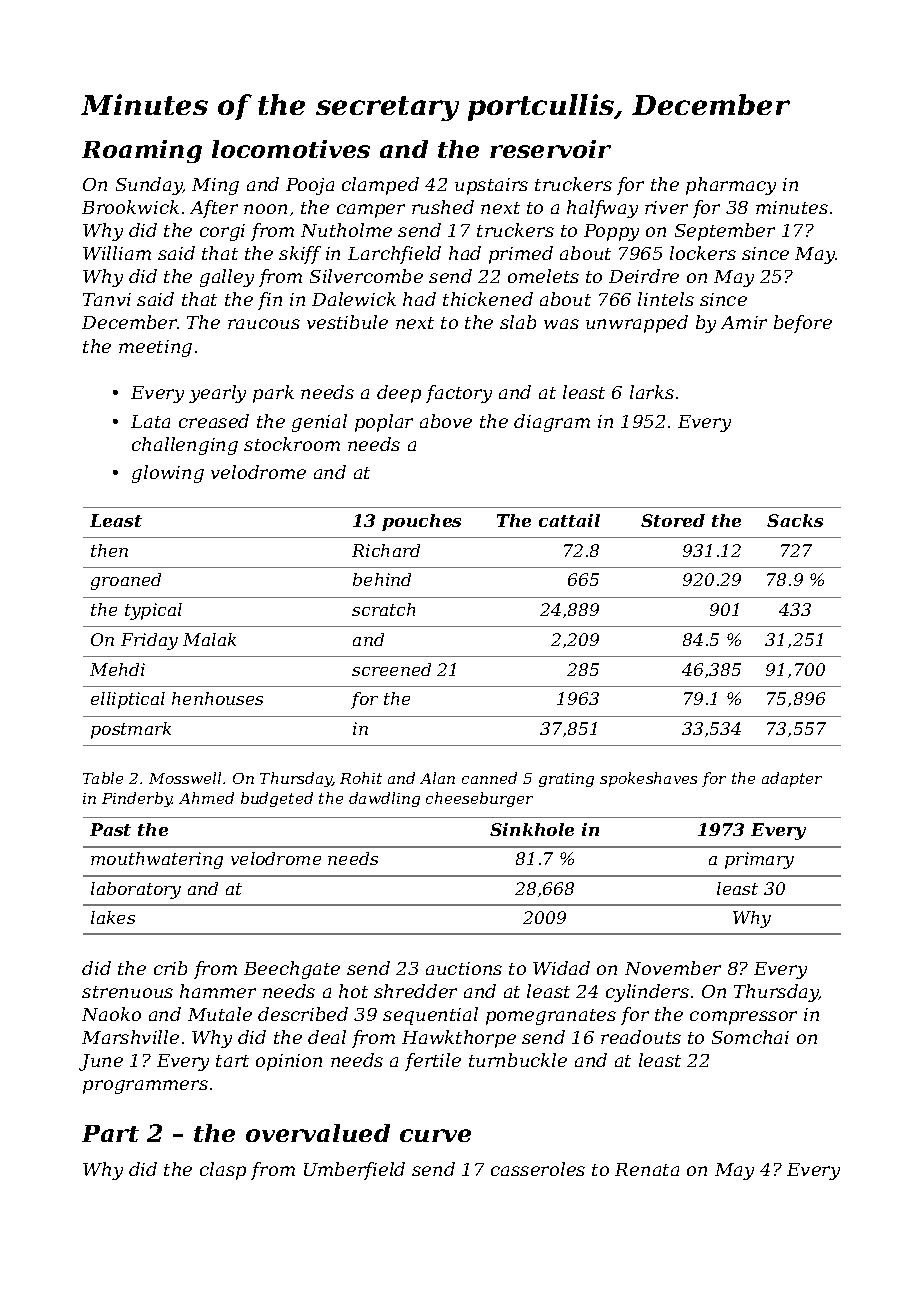 This screenshot has height=1311, width=924. What do you see at coordinates (291, 149) in the screenshot?
I see `locomotives` at bounding box center [291, 149].
